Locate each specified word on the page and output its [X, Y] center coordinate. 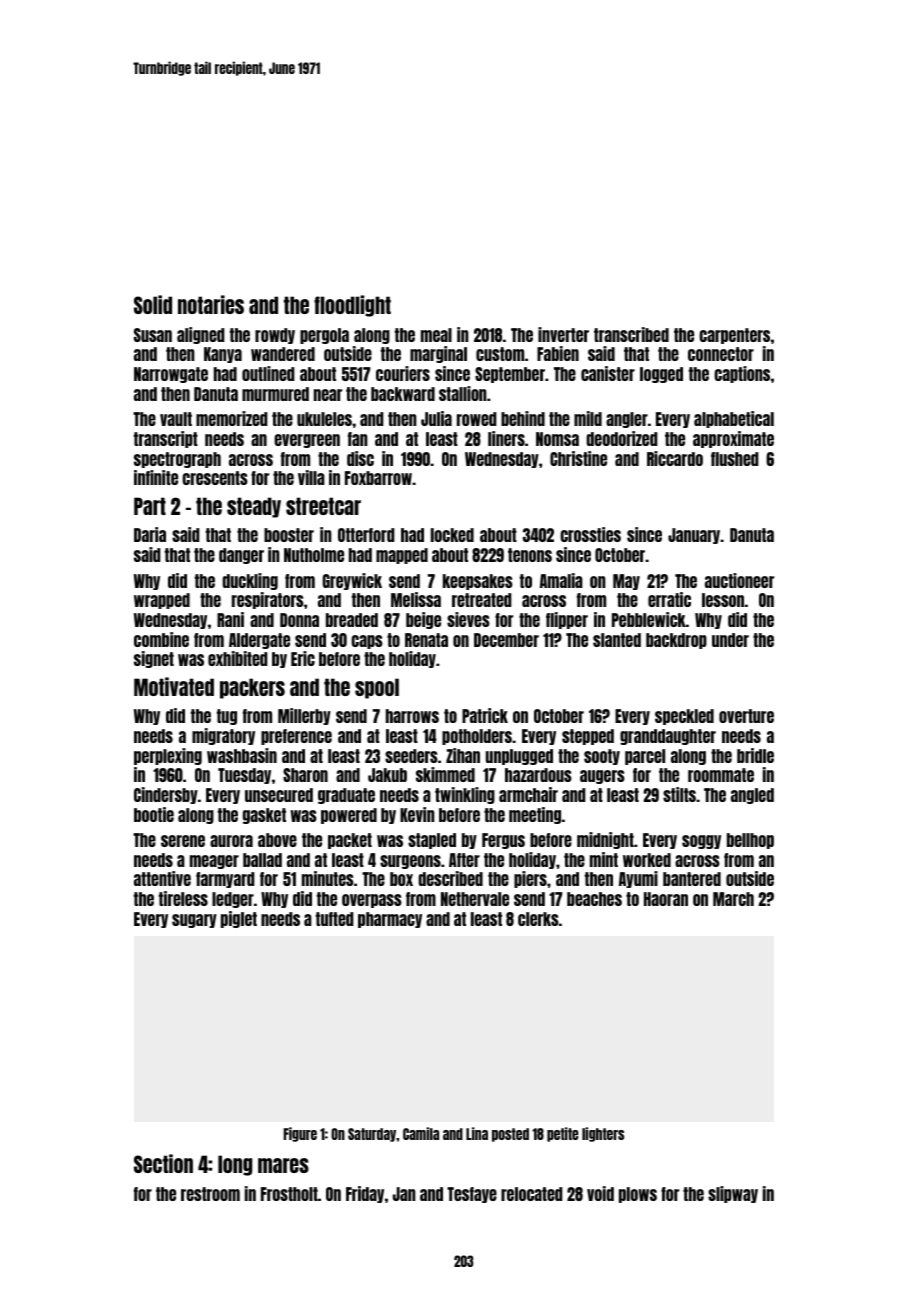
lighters [603, 1134]
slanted [617, 640]
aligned [201, 335]
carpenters [734, 336]
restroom [210, 1194]
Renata [426, 640]
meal [436, 335]
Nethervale [475, 899]
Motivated [174, 686]
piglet [239, 919]
